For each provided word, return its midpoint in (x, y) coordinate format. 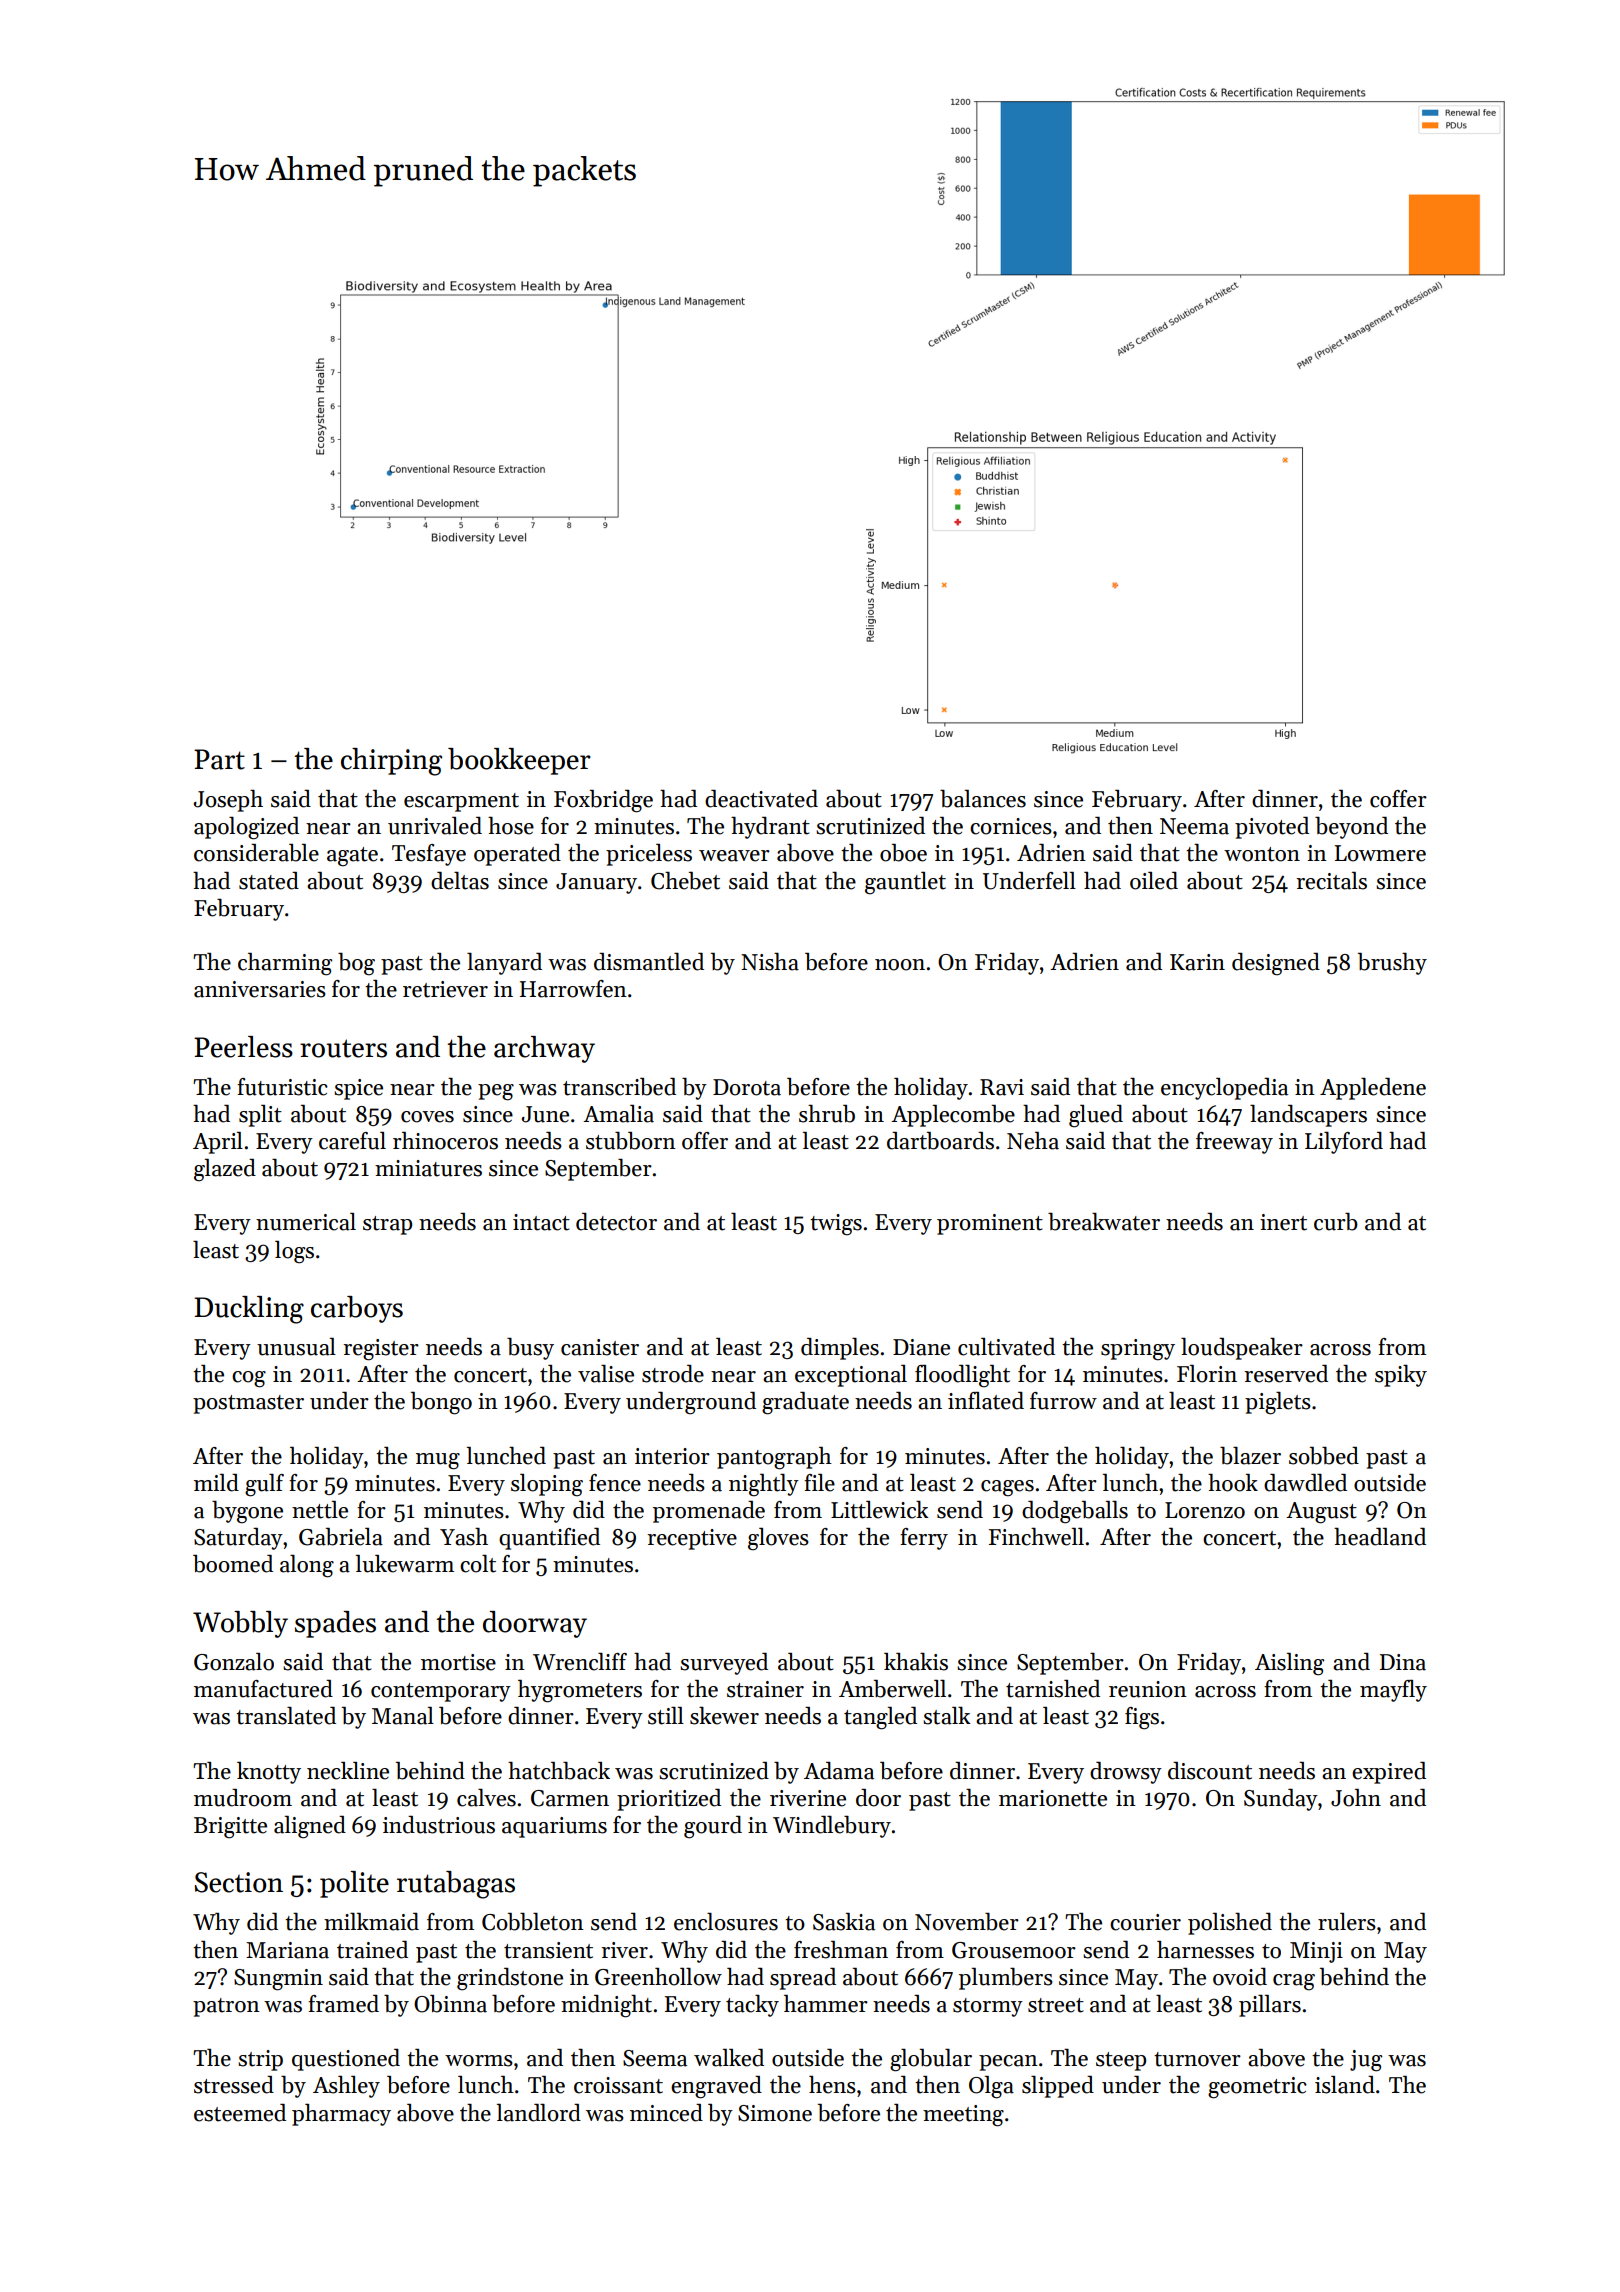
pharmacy (341, 2115)
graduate (805, 1403)
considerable (256, 853)
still (666, 1716)
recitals (1331, 881)
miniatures (428, 1168)
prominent (990, 1224)
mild (216, 1483)
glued (1096, 1116)
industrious (439, 1825)
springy (1138, 1350)
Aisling (1289, 1664)
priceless (649, 855)
